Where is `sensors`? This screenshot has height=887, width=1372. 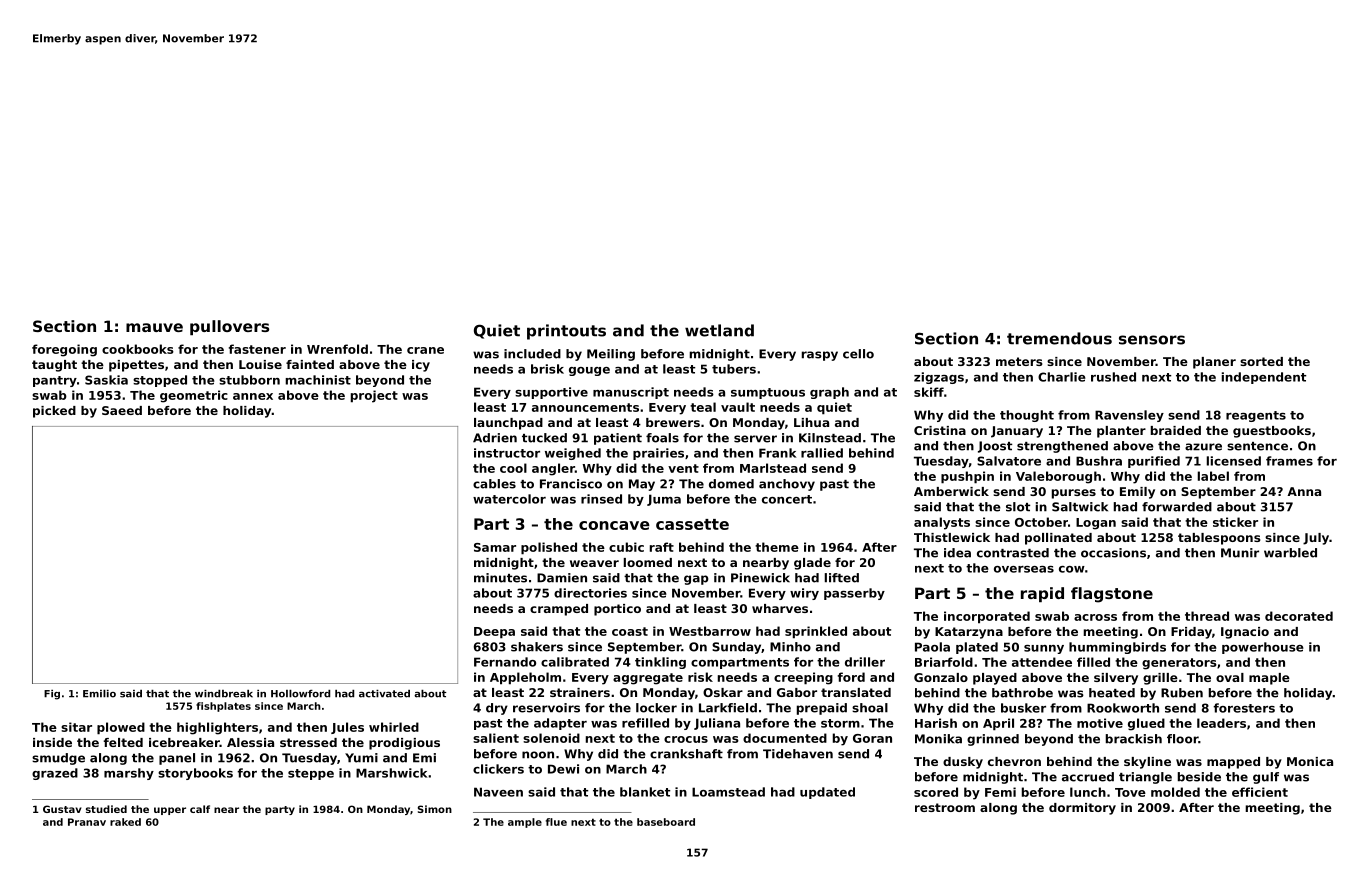 sensors is located at coordinates (1152, 340).
